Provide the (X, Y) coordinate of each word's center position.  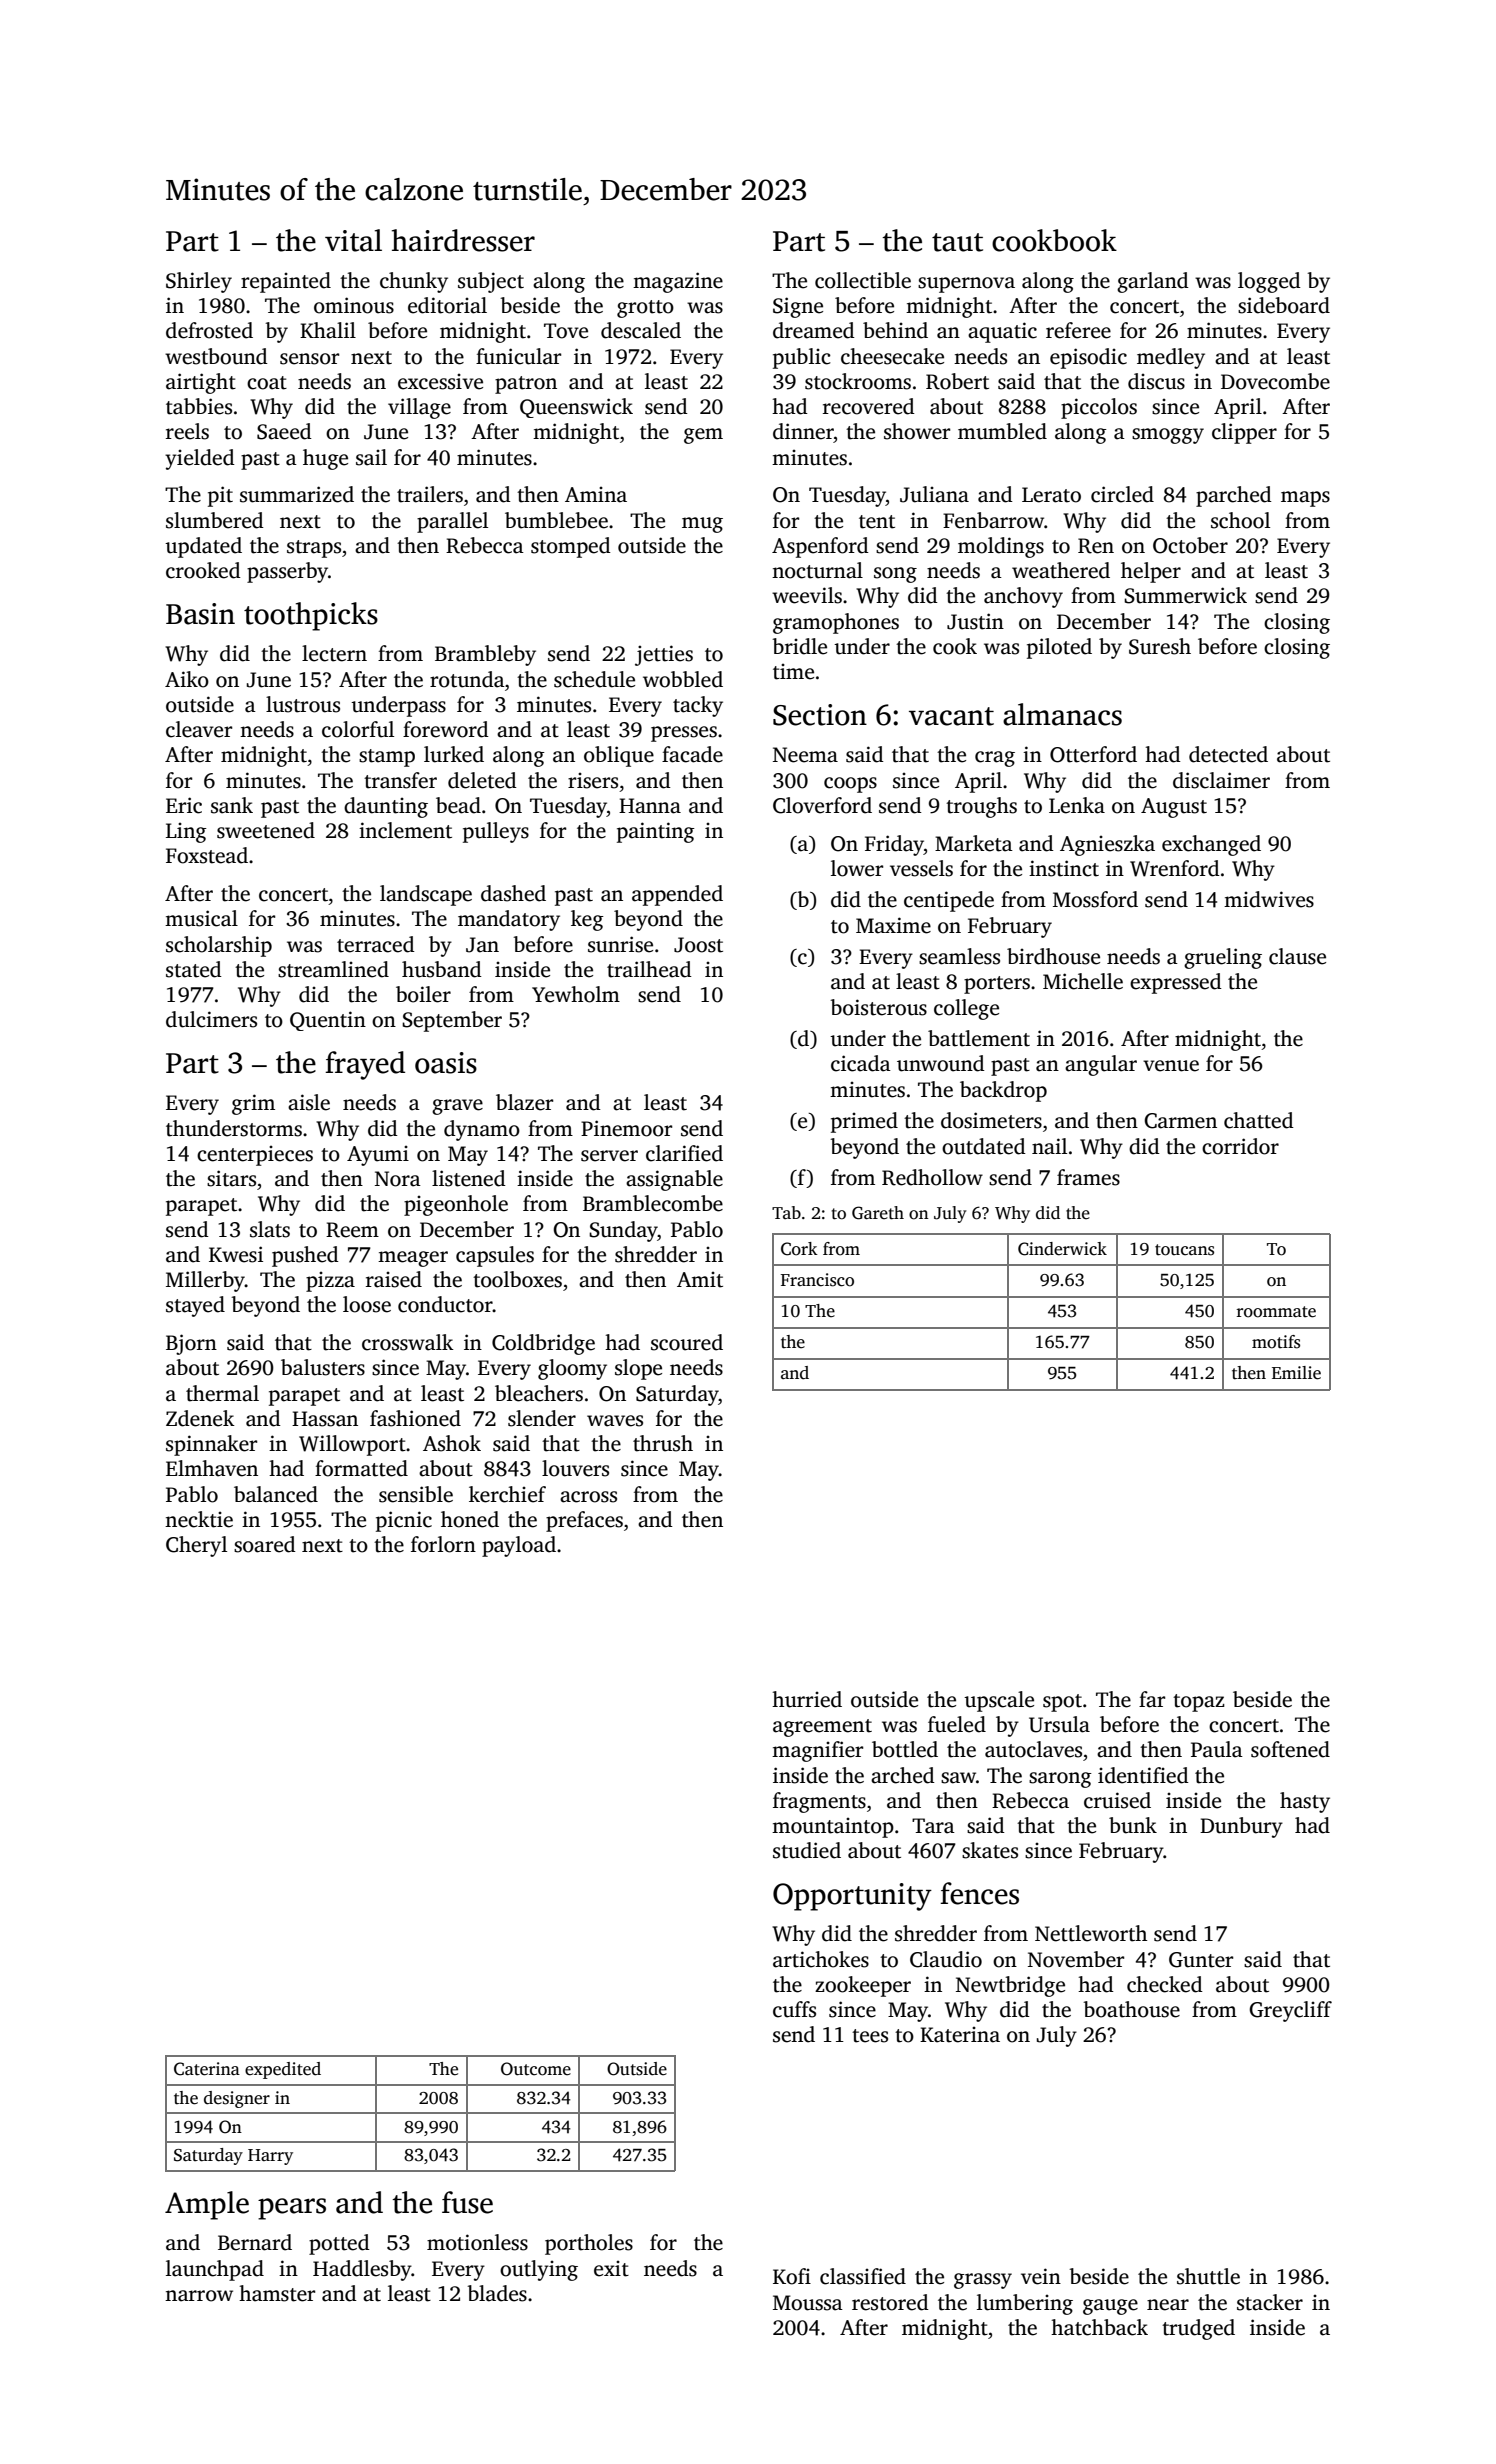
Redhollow (932, 1177)
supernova (966, 285)
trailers (430, 494)
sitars (231, 1178)
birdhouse (1053, 956)
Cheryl (196, 1546)
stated (194, 969)
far (1152, 1699)
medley (1171, 358)
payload (519, 1546)
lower (857, 868)
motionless (477, 2242)
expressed (1176, 983)
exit (611, 2269)
